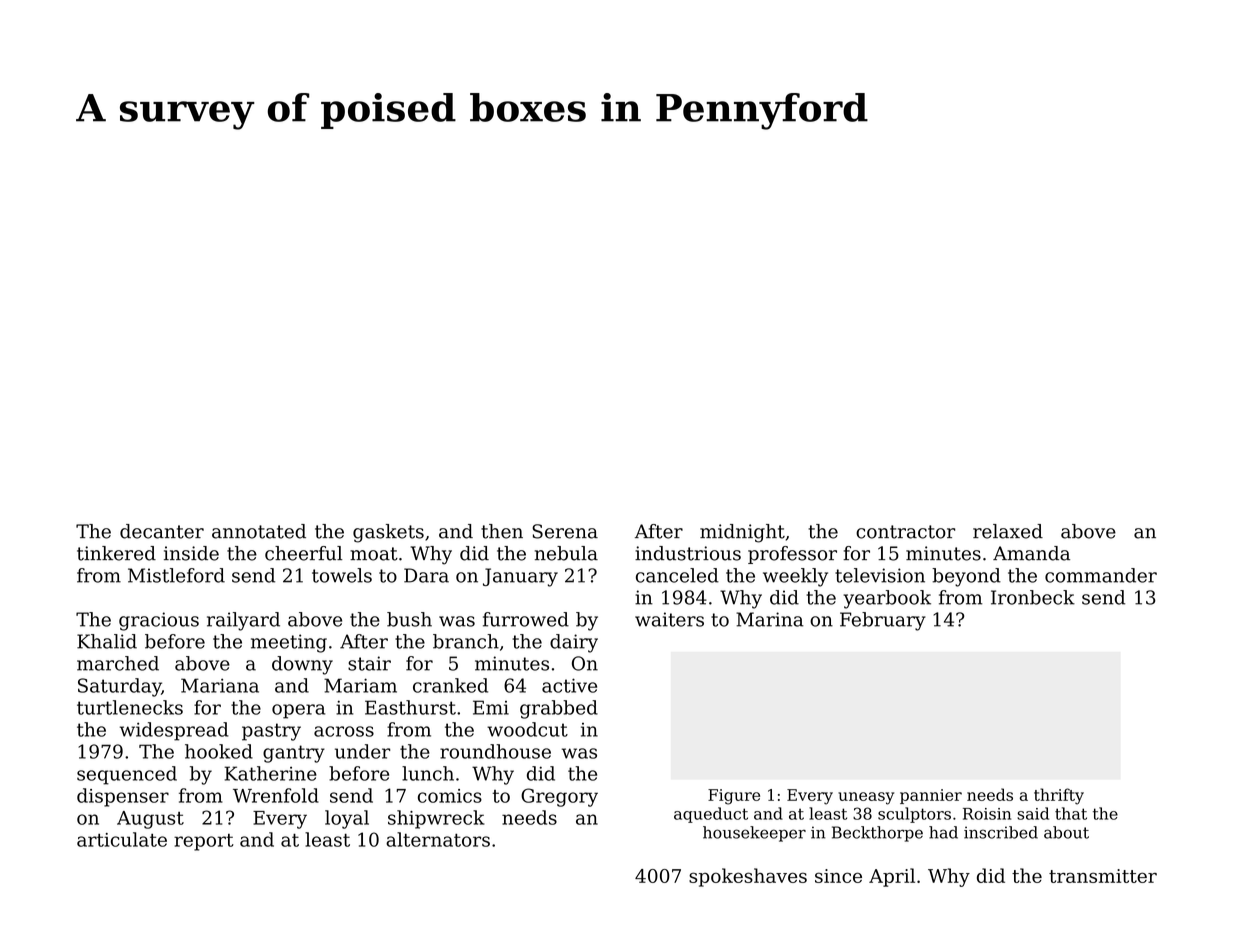 The width and height of the page is (1233, 952). I want to click on then, so click(502, 531).
